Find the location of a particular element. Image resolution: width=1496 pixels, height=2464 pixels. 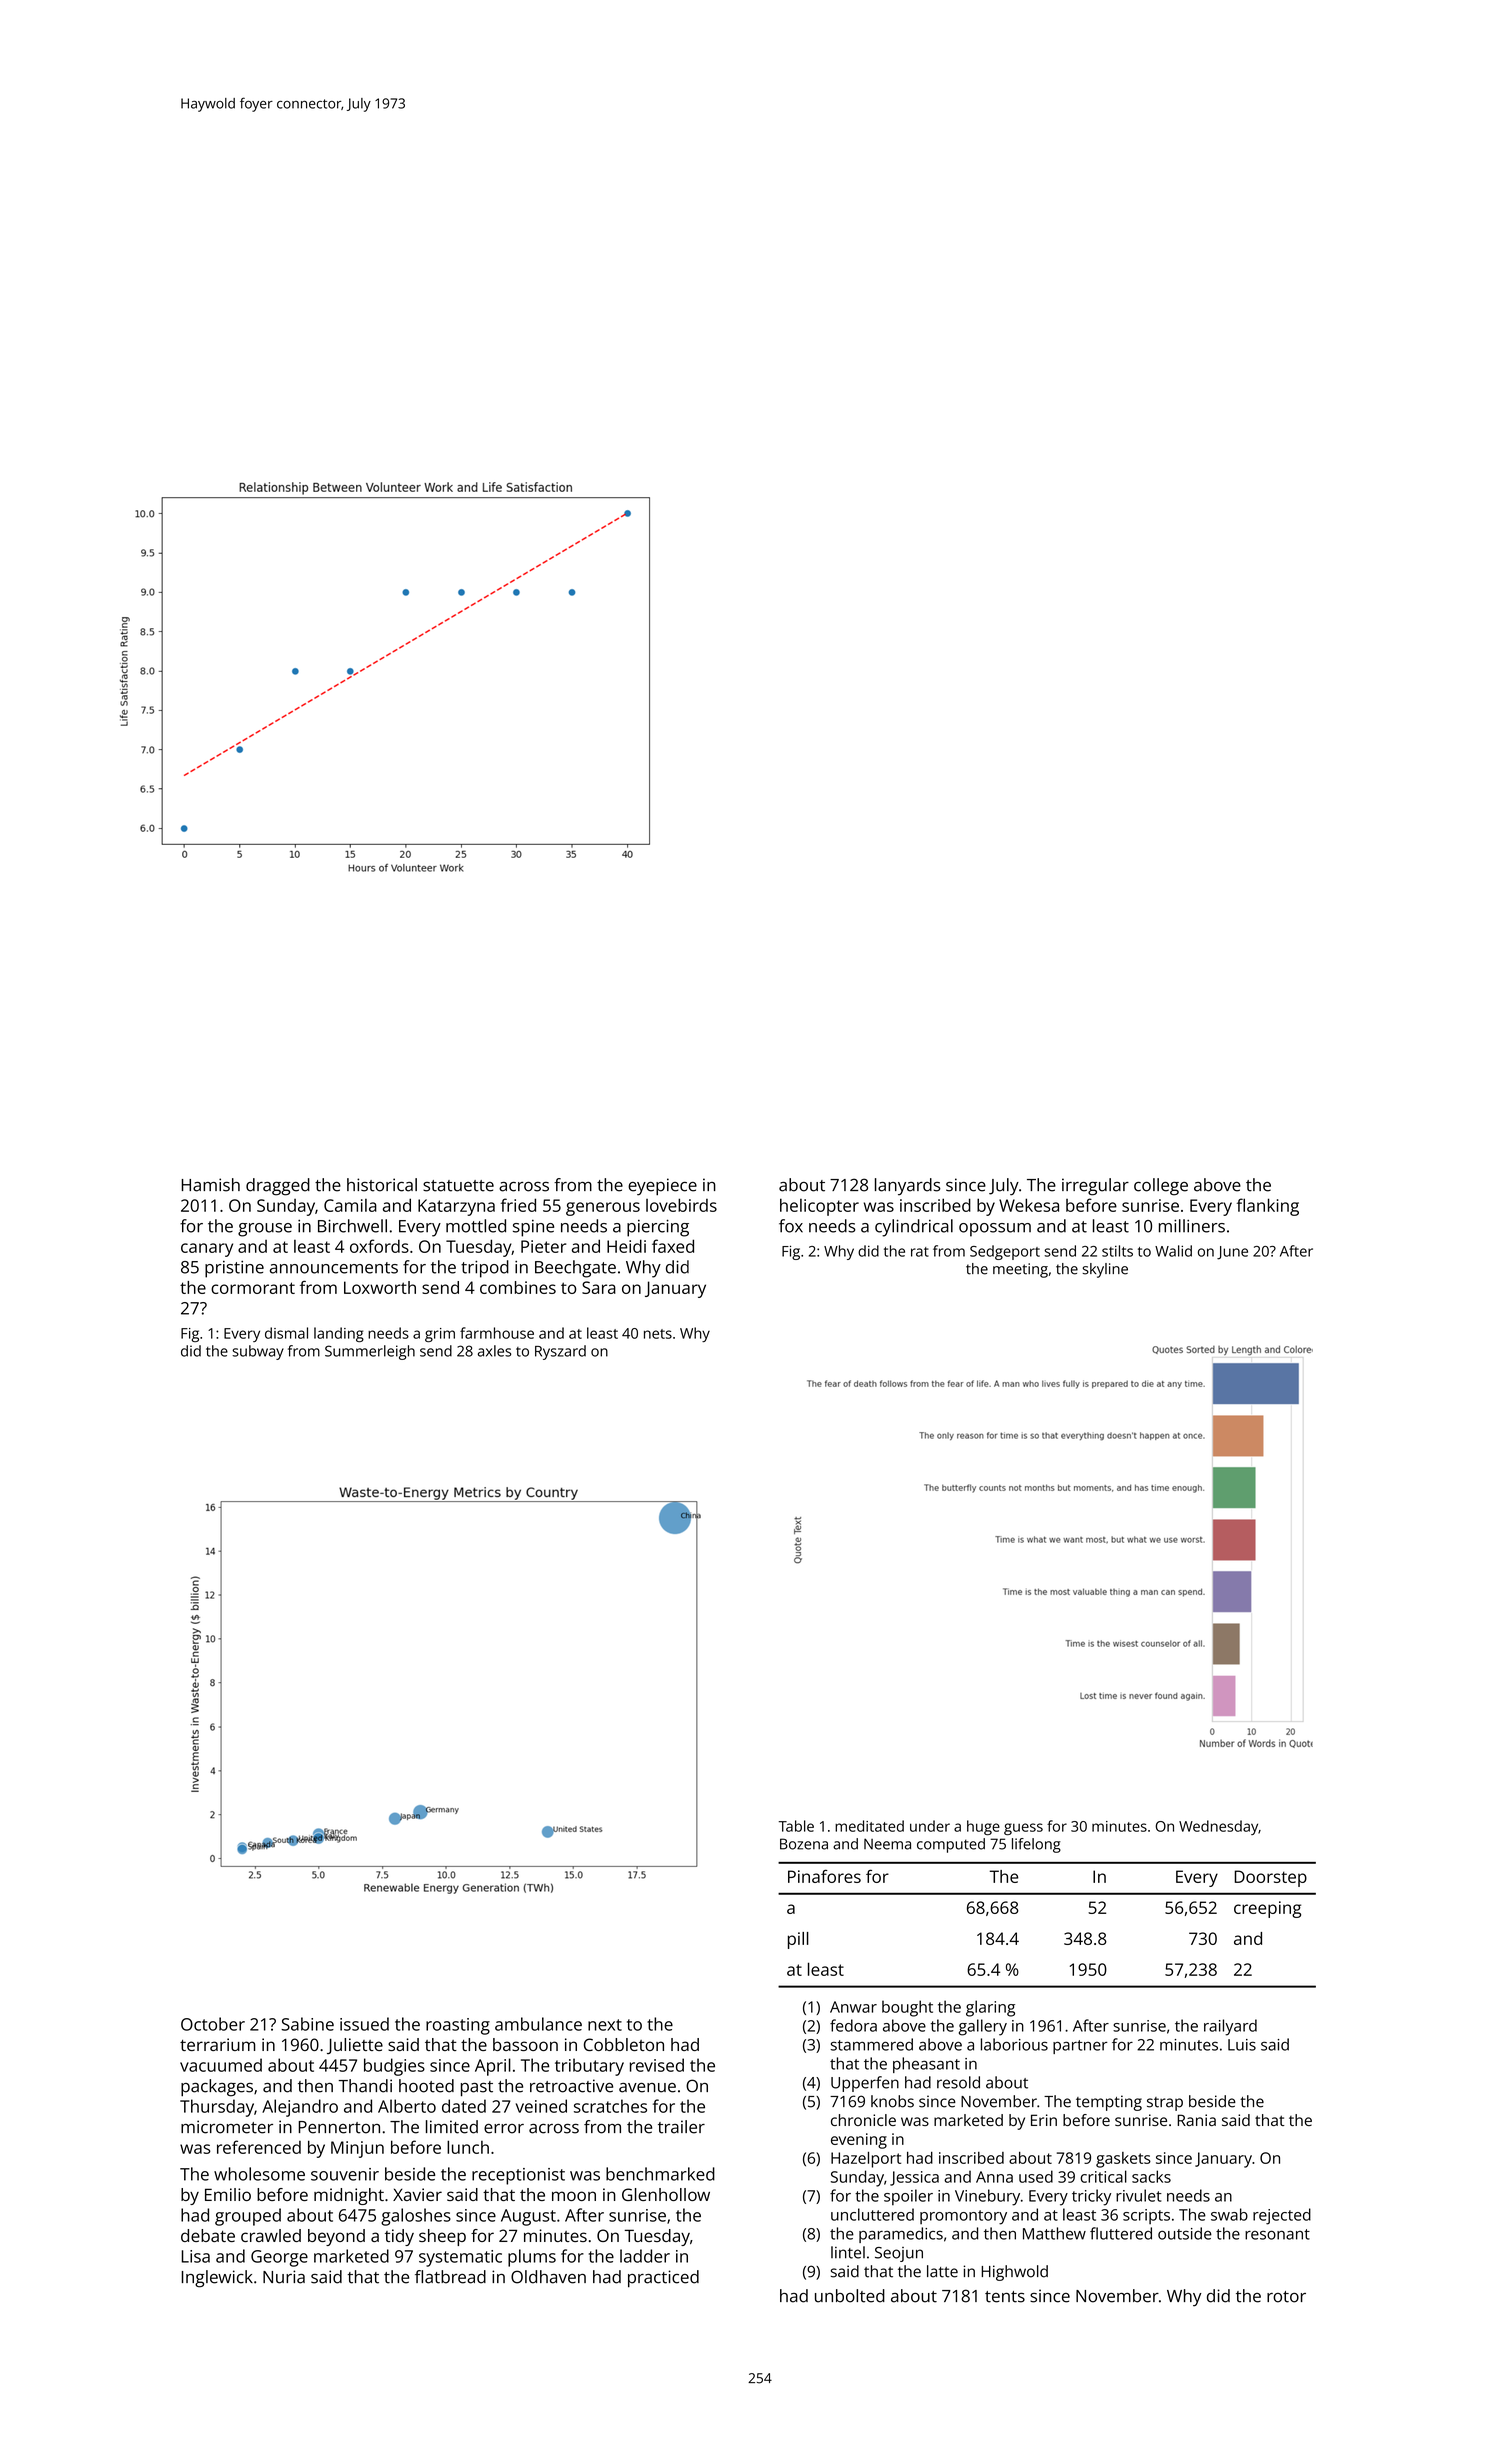

announcements is located at coordinates (334, 1268).
